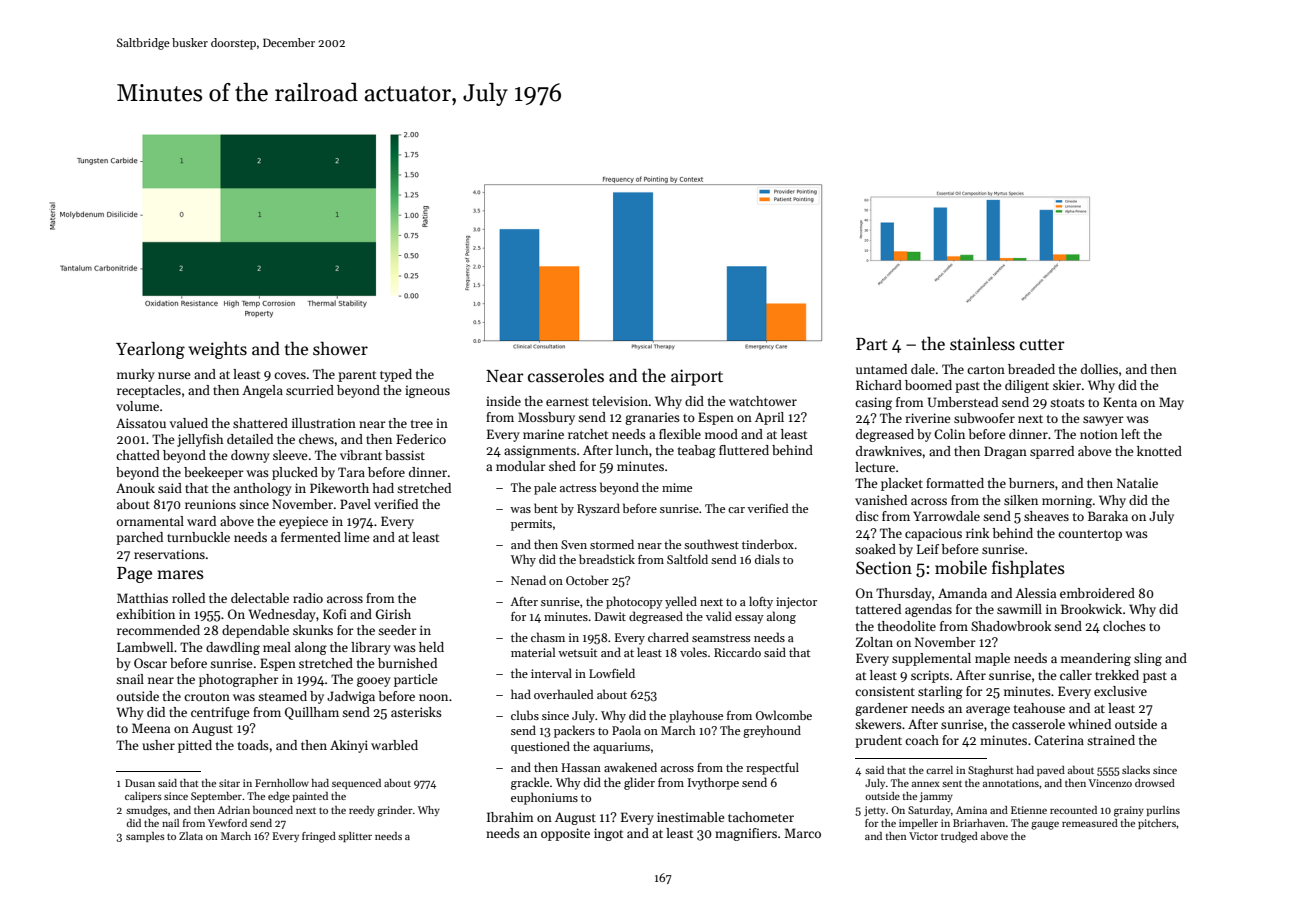  Describe the element at coordinates (250, 456) in the image. I see `downy` at that location.
